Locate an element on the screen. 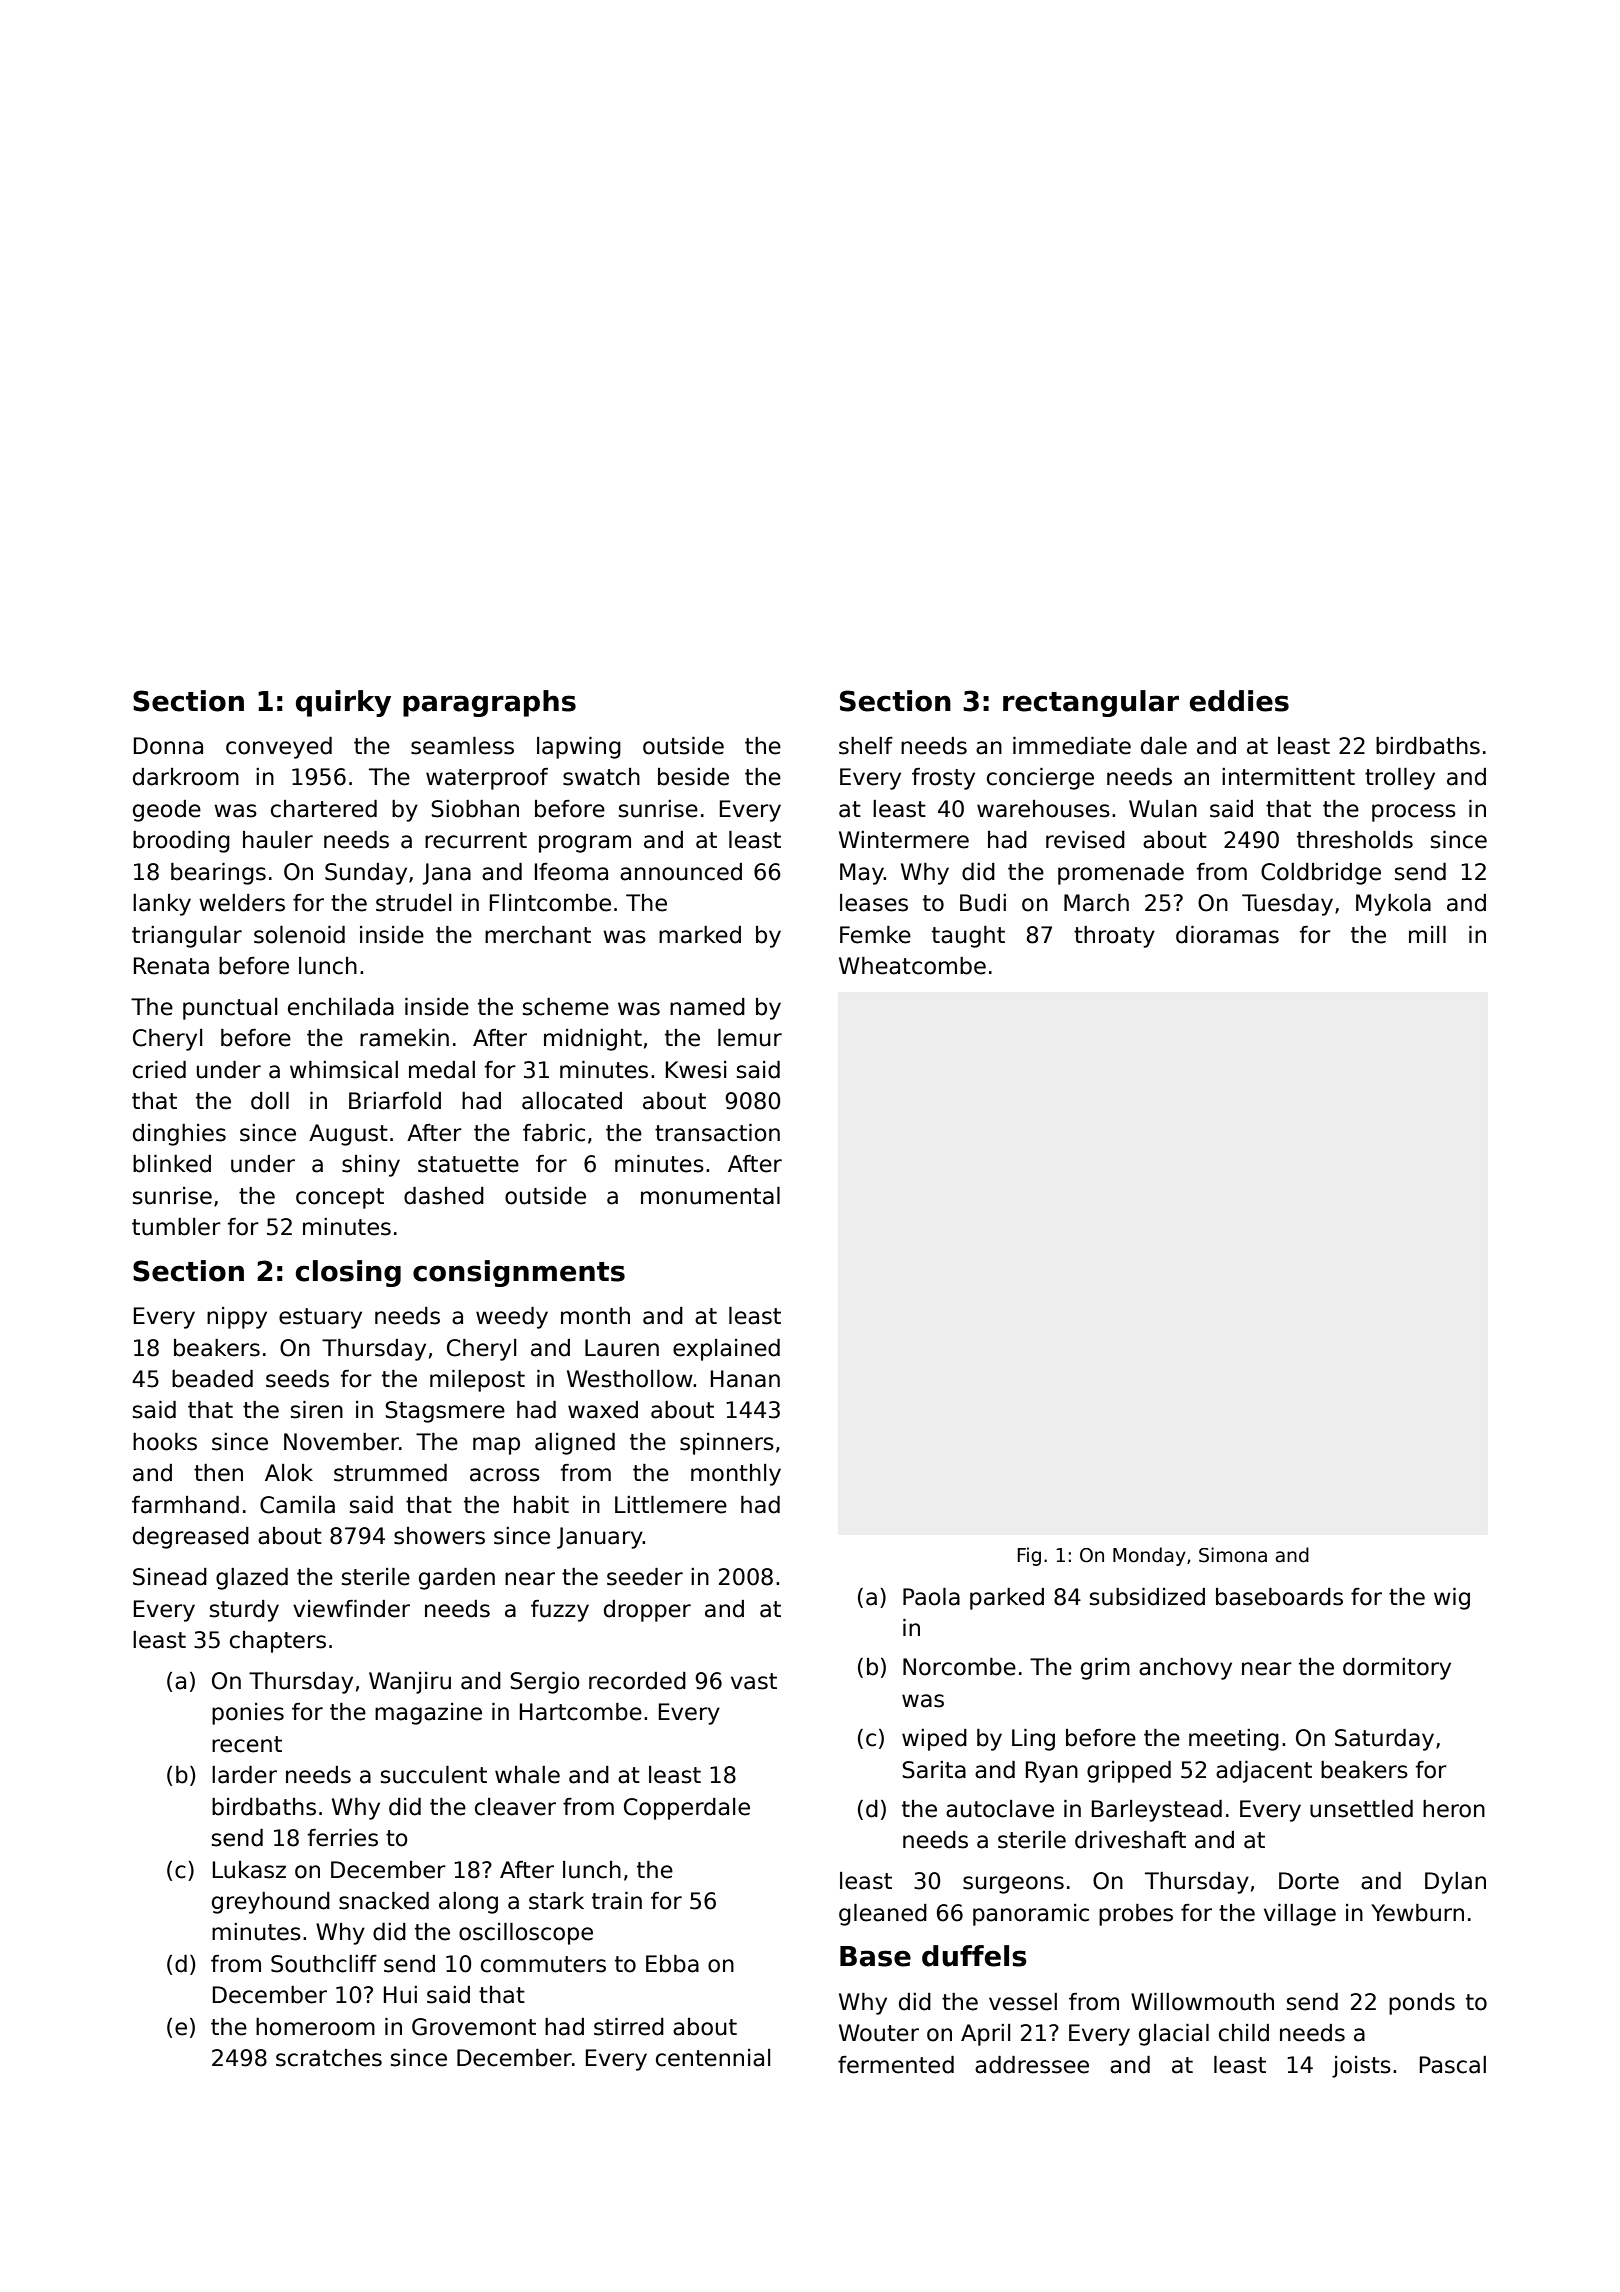 The width and height of the screenshot is (1620, 2292). dinghies is located at coordinates (179, 1135).
